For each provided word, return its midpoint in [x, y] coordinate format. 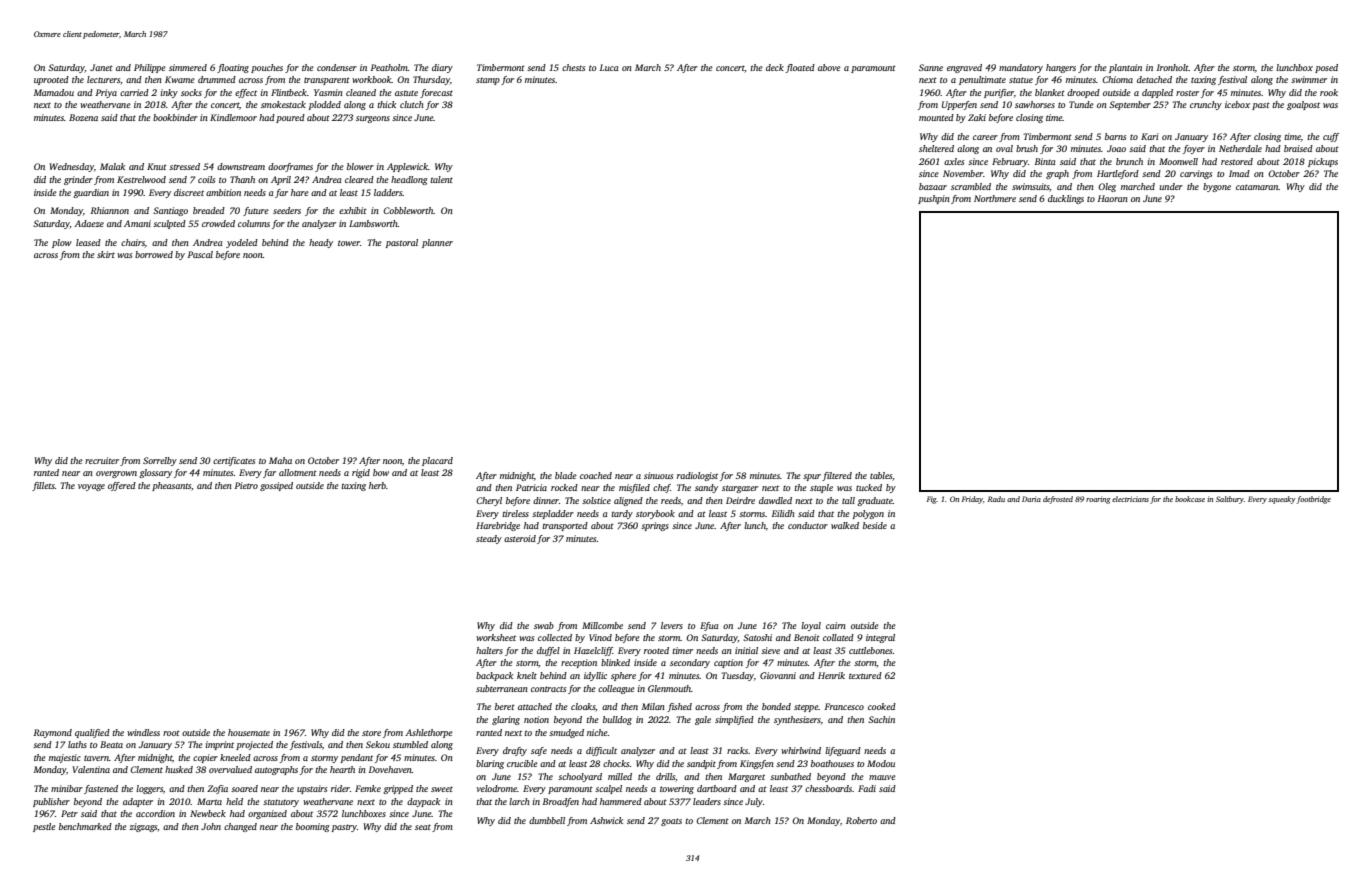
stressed [184, 166]
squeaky [1282, 500]
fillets [43, 486]
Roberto [861, 820]
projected [254, 745]
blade [566, 475]
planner [437, 243]
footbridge [1314, 500]
